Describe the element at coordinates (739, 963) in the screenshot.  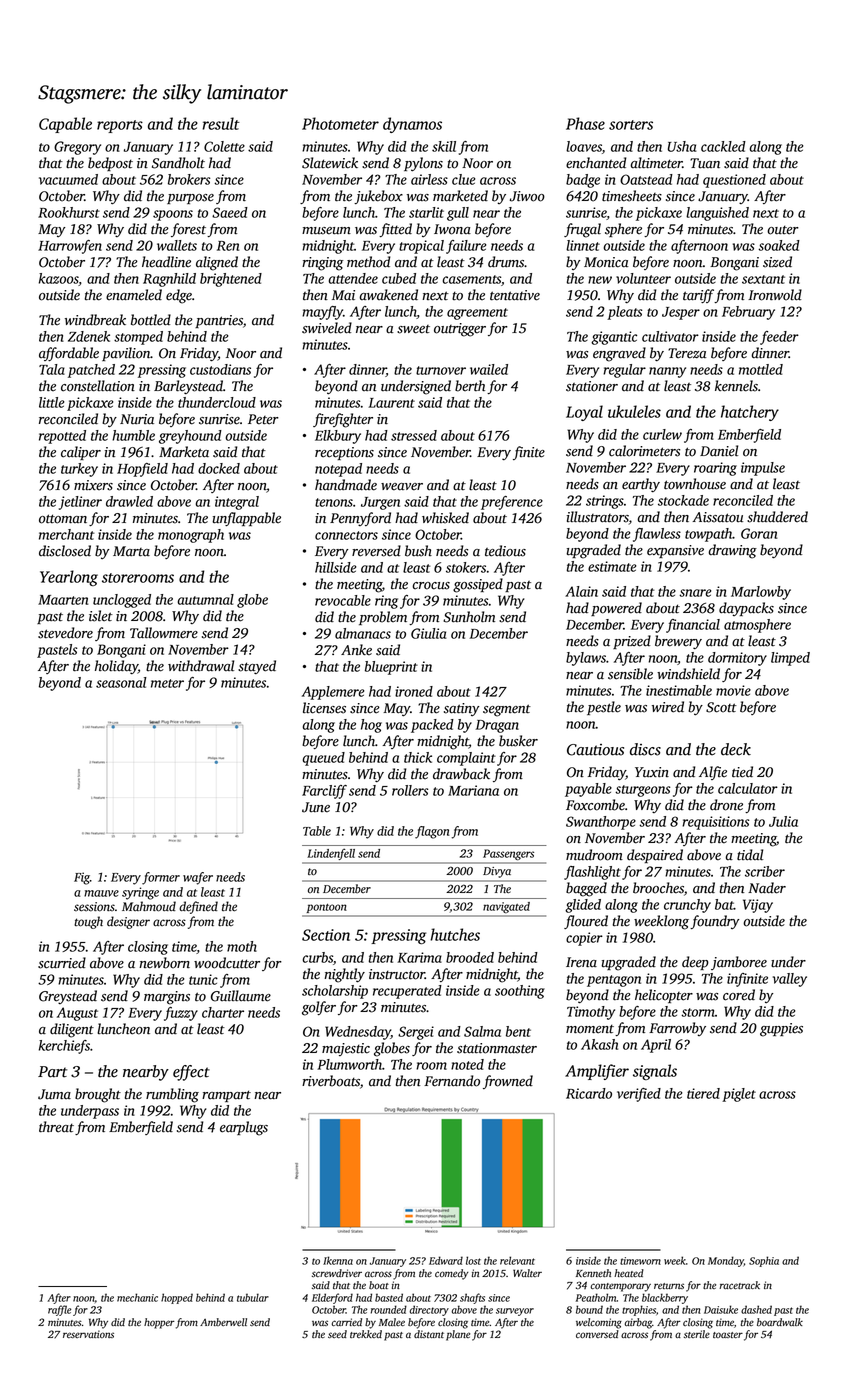
I see `jamboree` at that location.
